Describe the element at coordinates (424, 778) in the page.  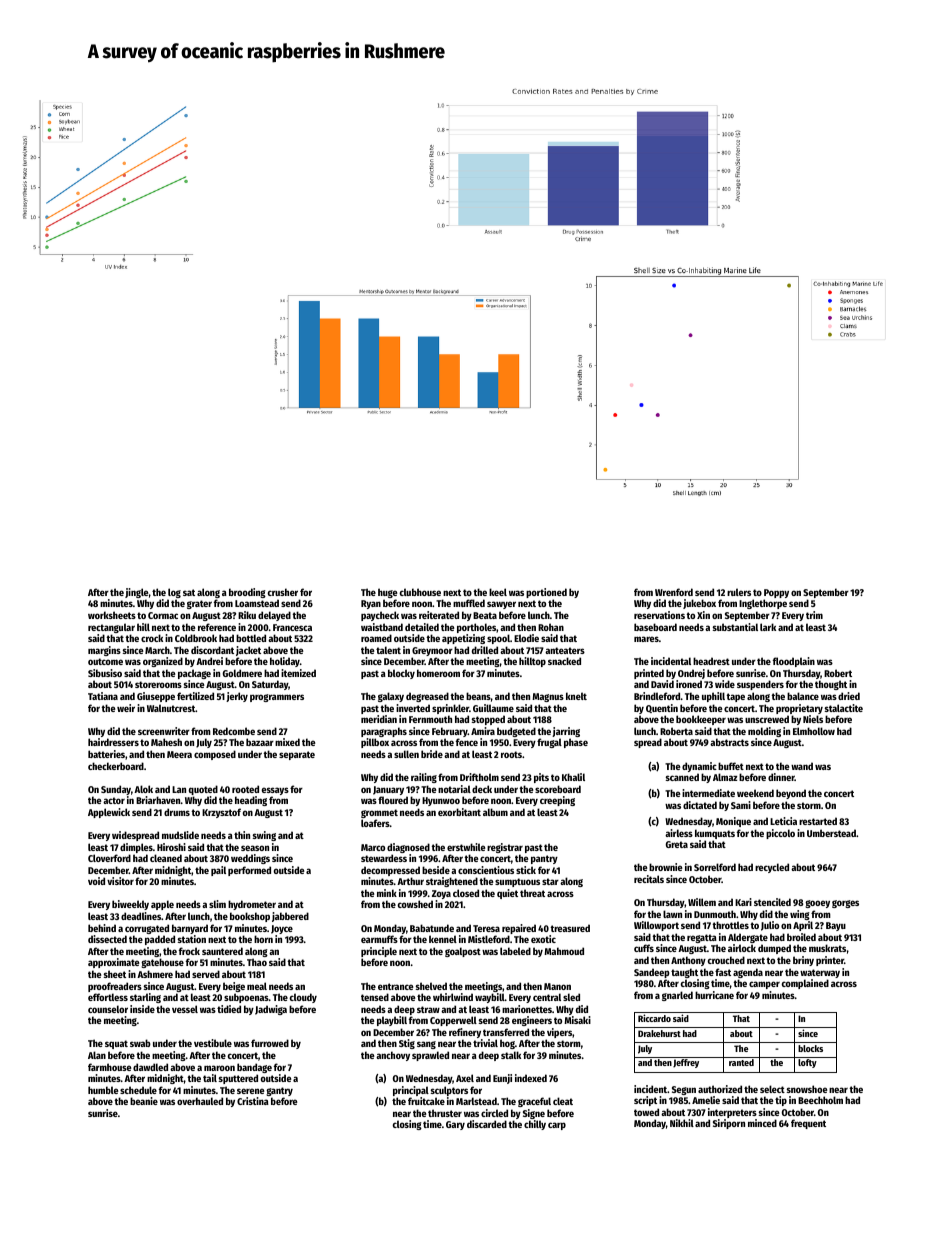
I see `railing` at that location.
